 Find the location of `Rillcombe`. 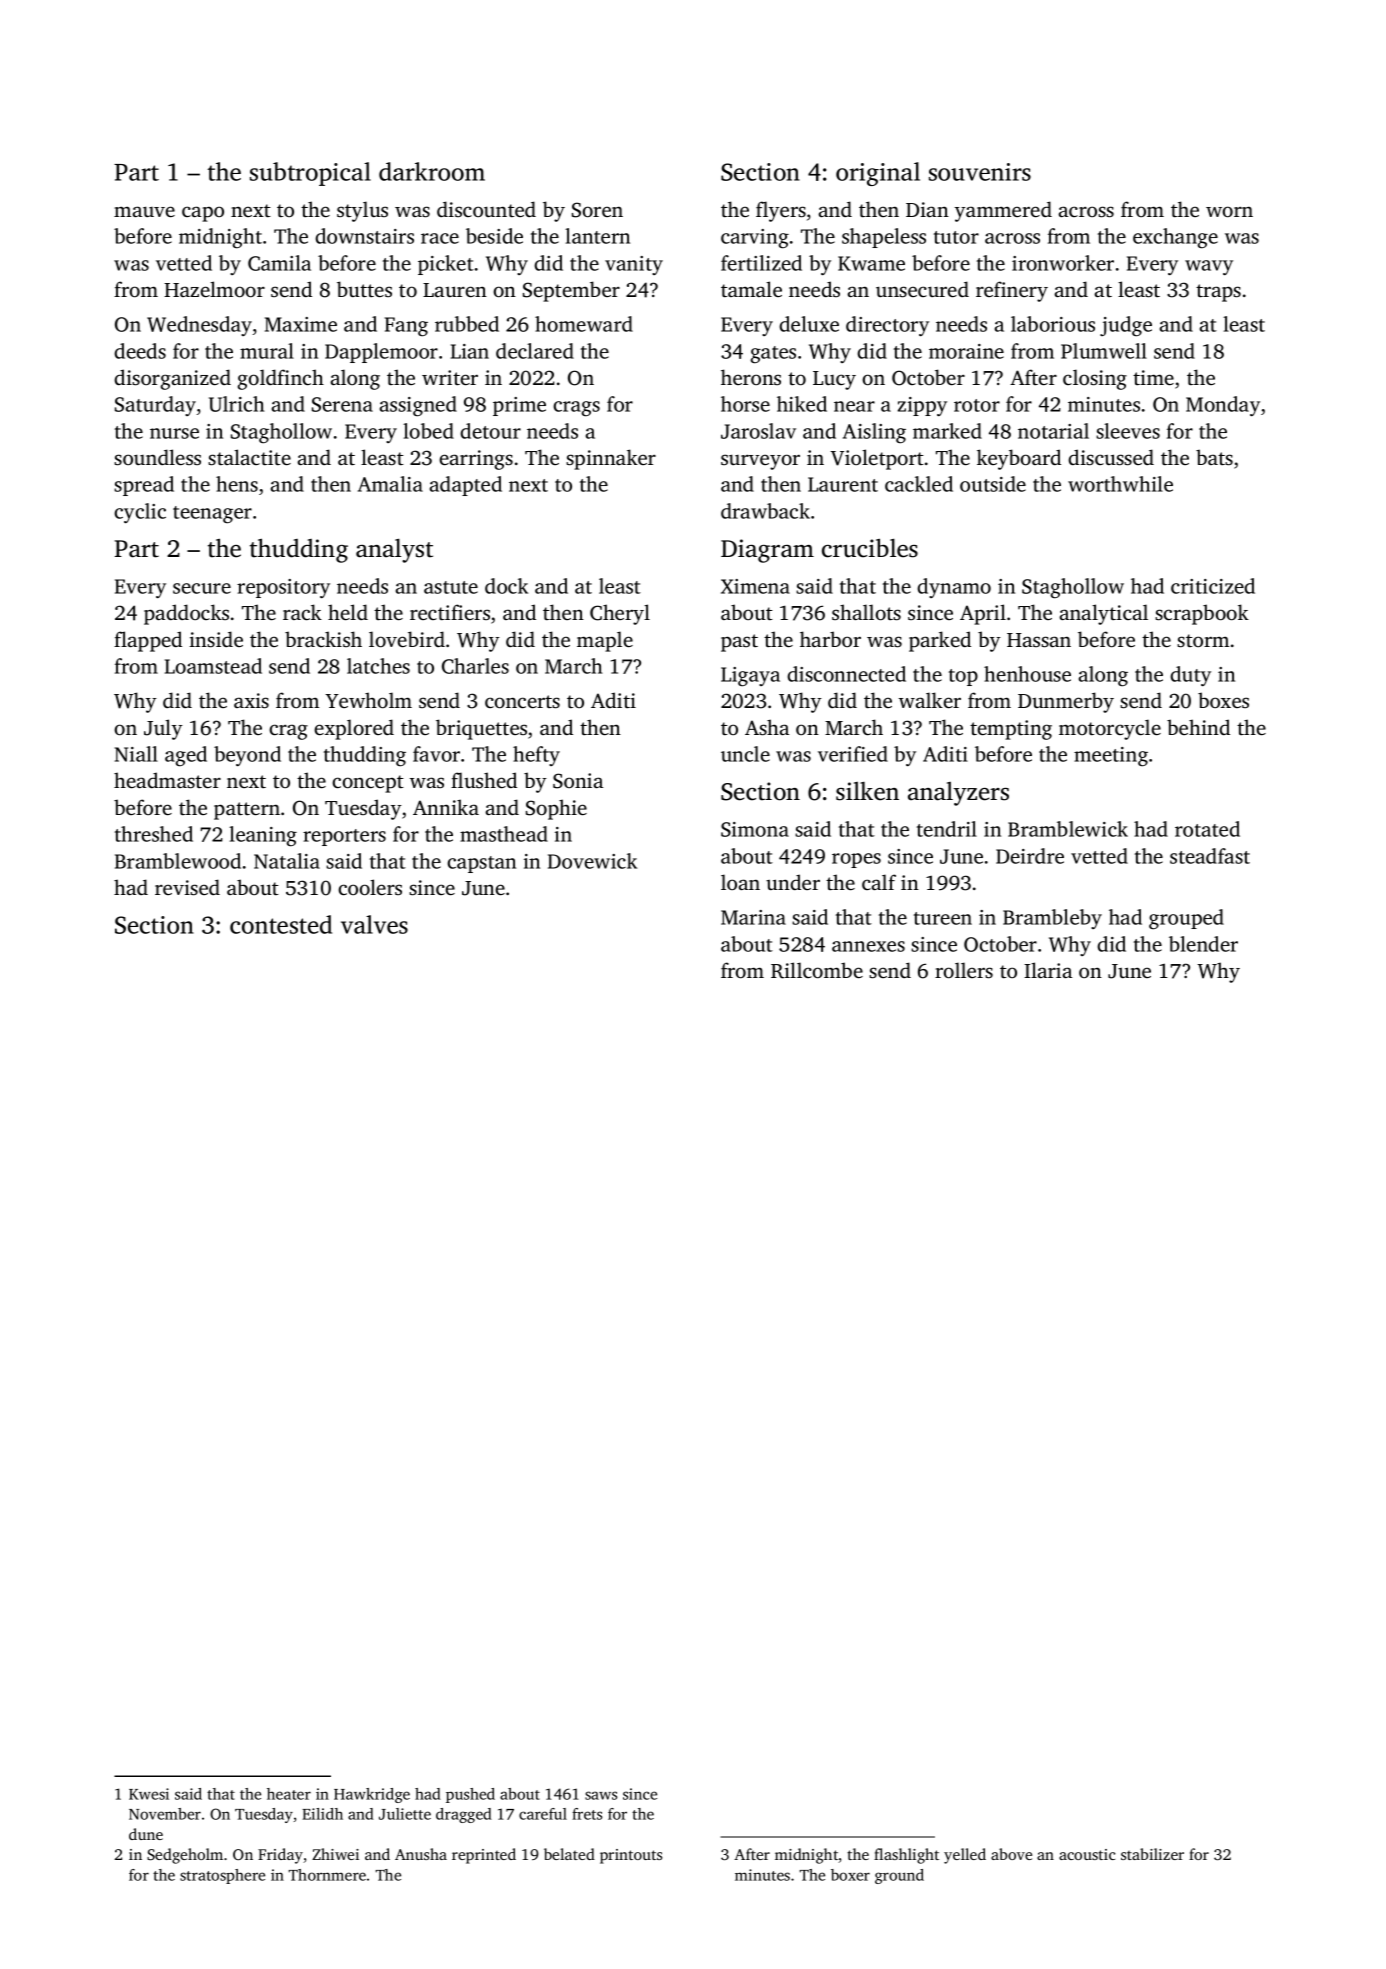

Rillcombe is located at coordinates (817, 970).
